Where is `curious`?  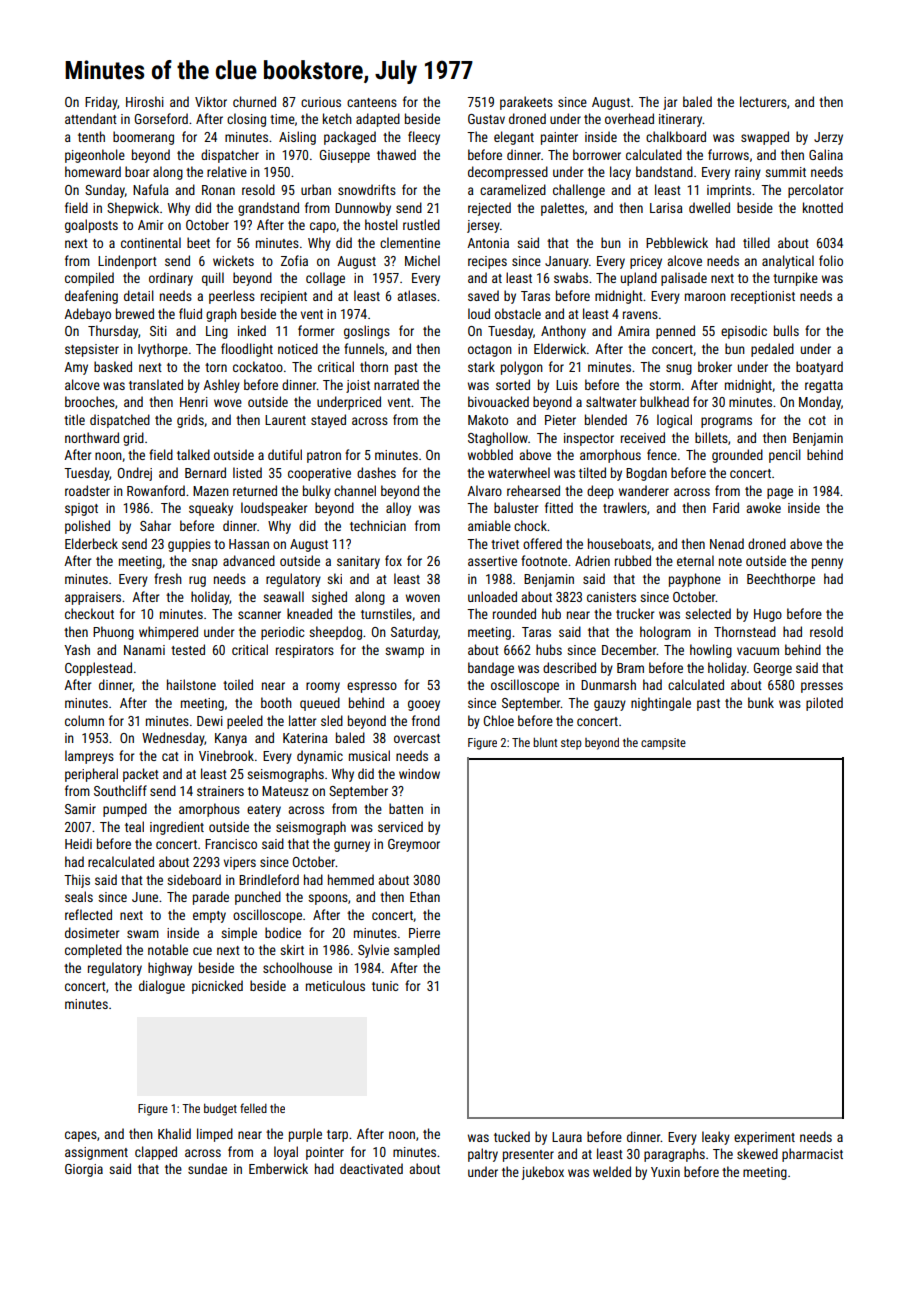 curious is located at coordinates (321, 102).
